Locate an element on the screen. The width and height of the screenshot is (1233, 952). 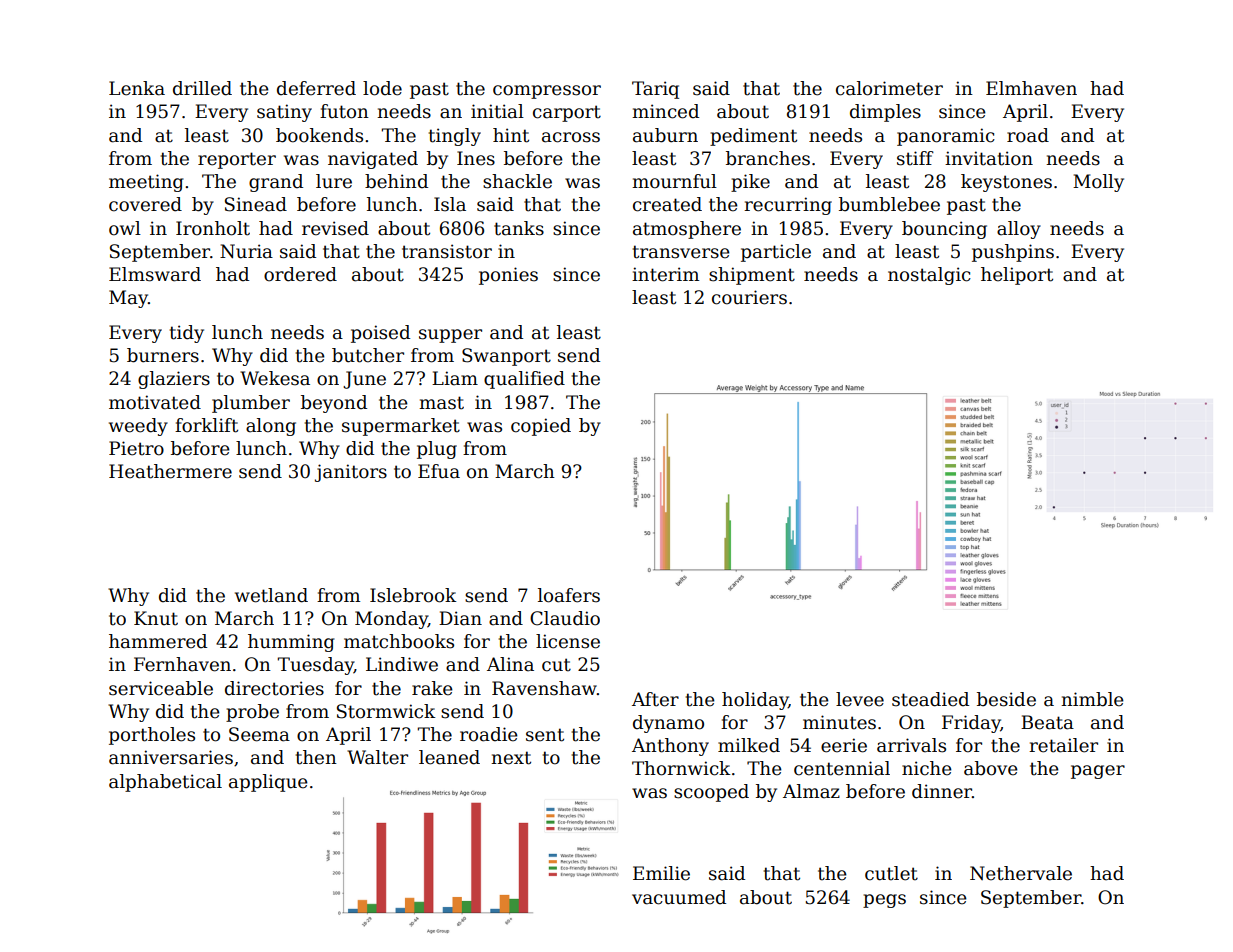
applique is located at coordinates (268, 783).
